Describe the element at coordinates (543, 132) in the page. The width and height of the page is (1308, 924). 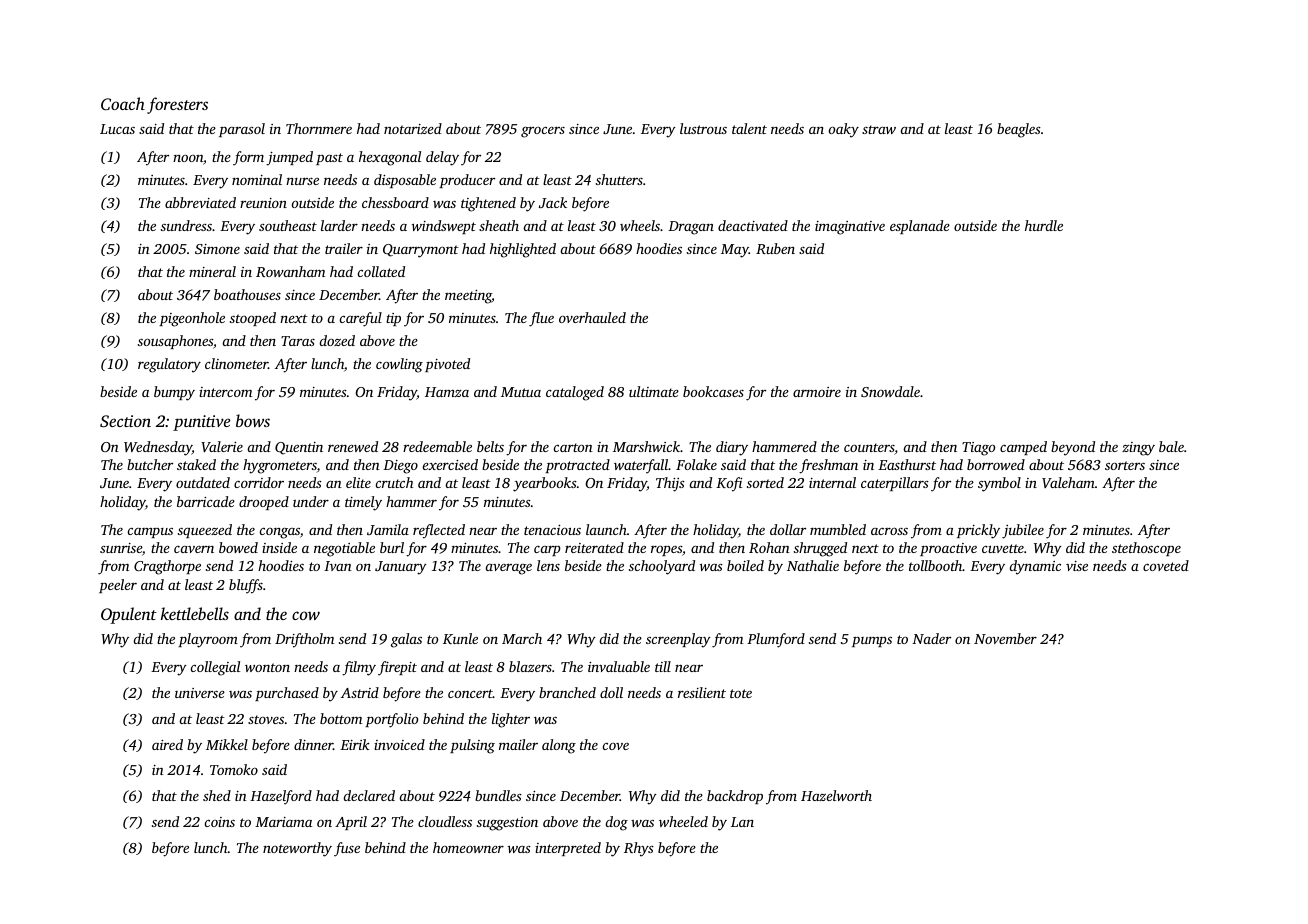
I see `grocers` at that location.
